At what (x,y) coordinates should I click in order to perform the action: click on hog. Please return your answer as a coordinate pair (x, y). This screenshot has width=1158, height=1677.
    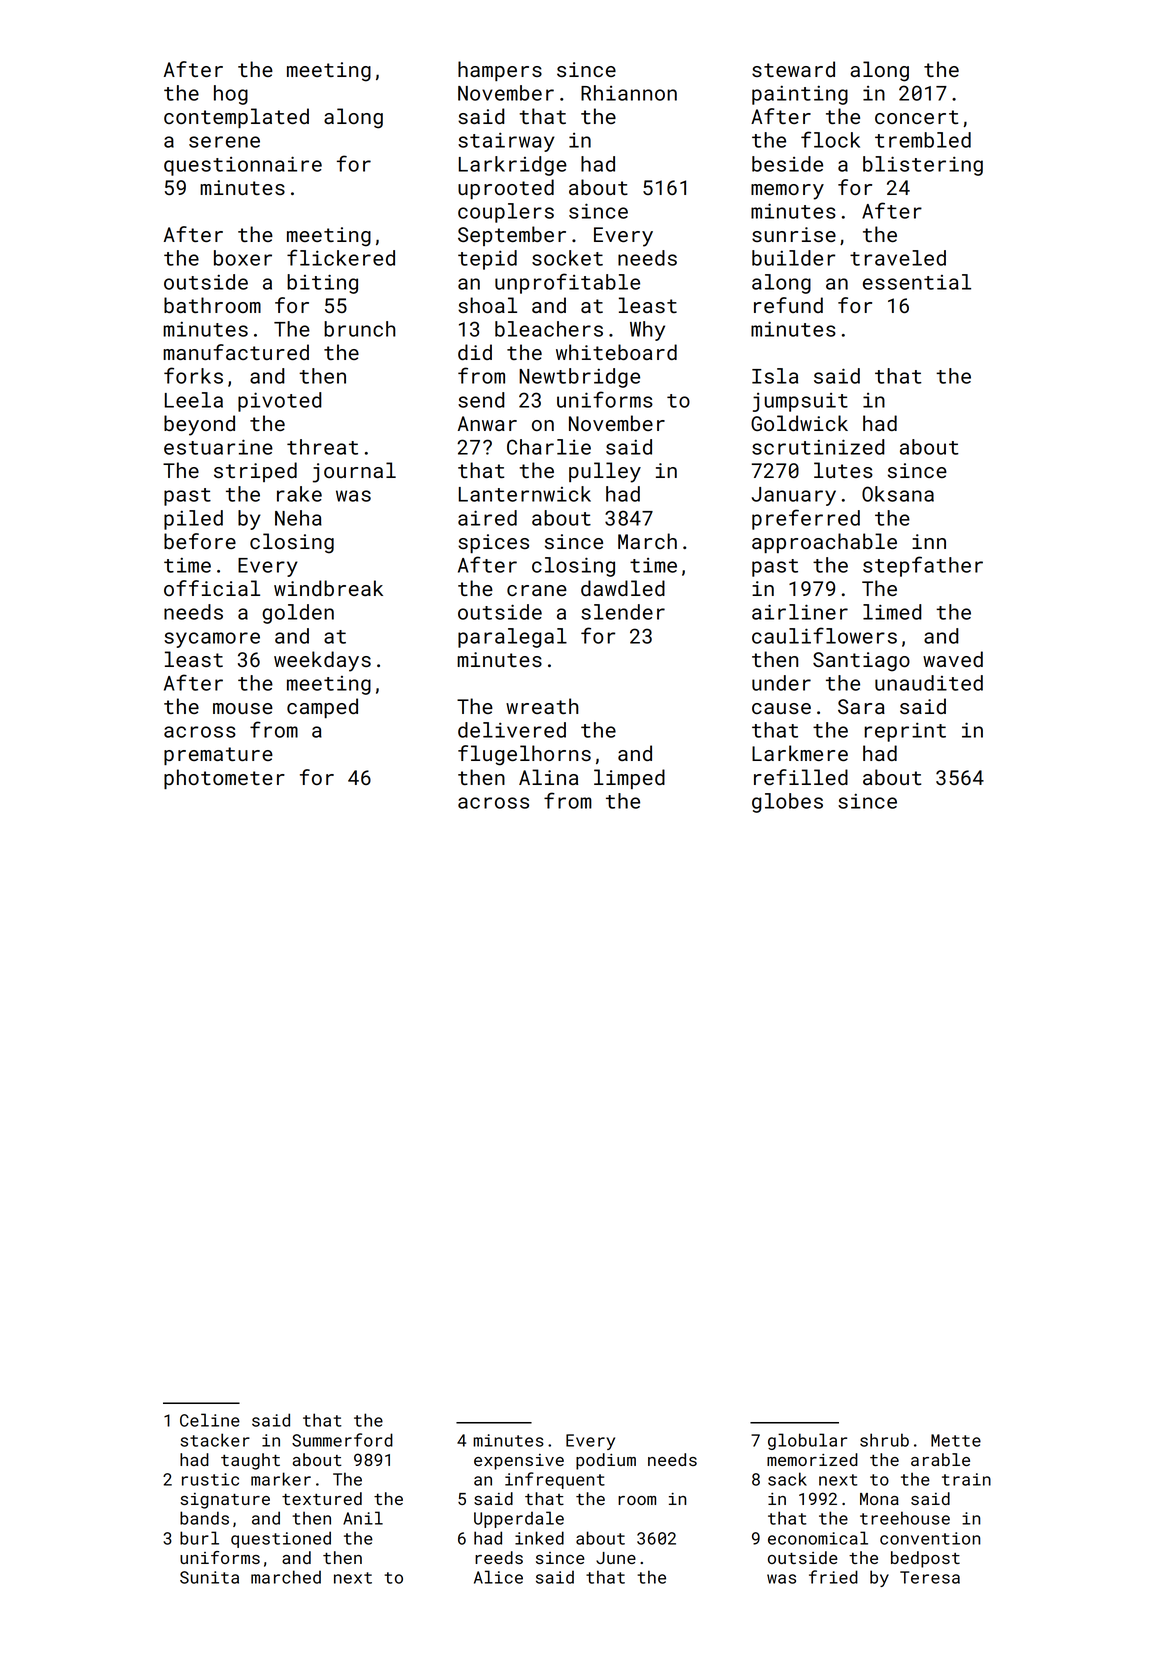
    Looking at the image, I should click on (231, 95).
